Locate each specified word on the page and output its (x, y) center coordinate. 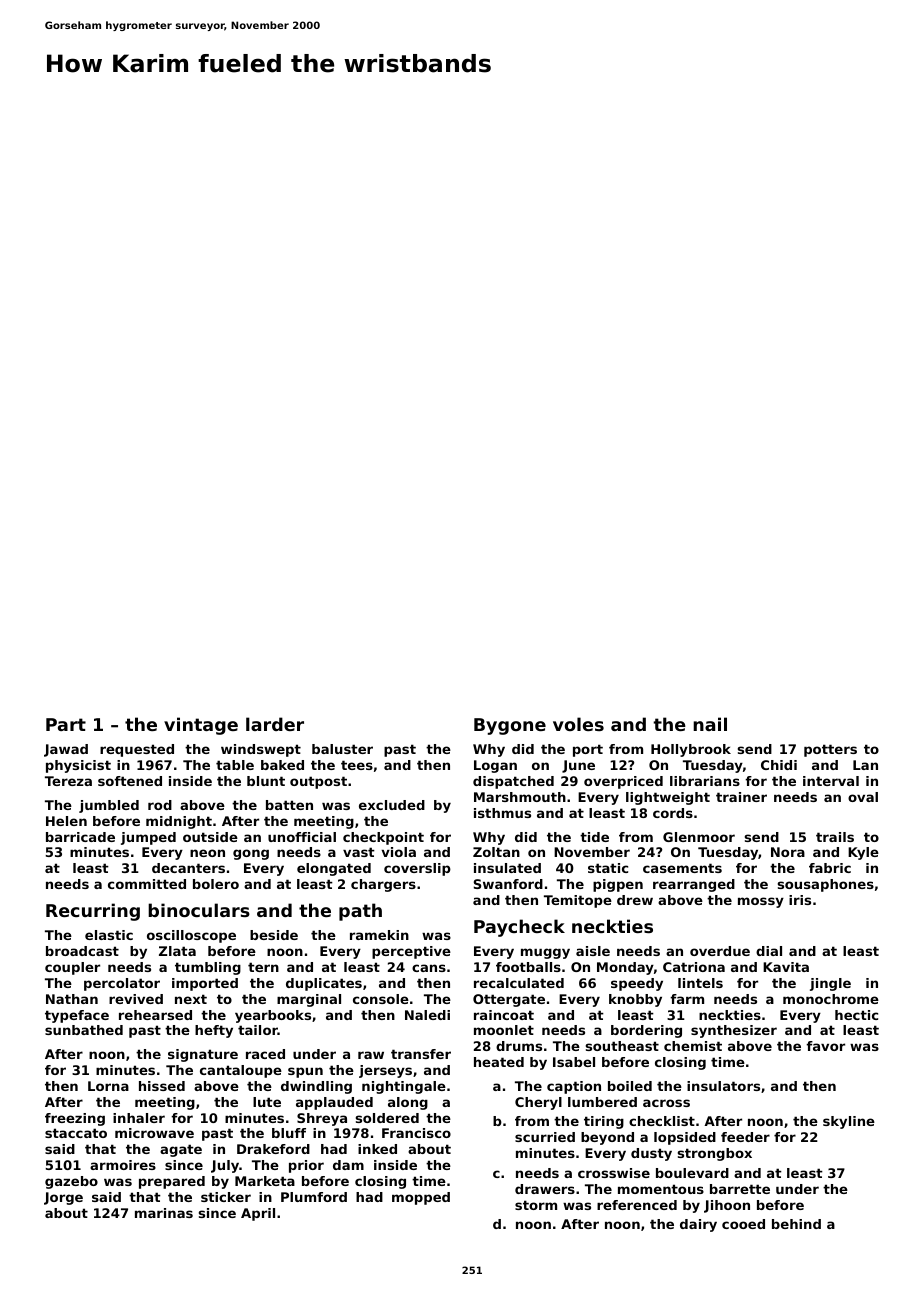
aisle (593, 951)
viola (398, 852)
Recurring (93, 912)
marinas (164, 1213)
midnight (179, 822)
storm (536, 1205)
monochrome (831, 999)
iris (800, 900)
